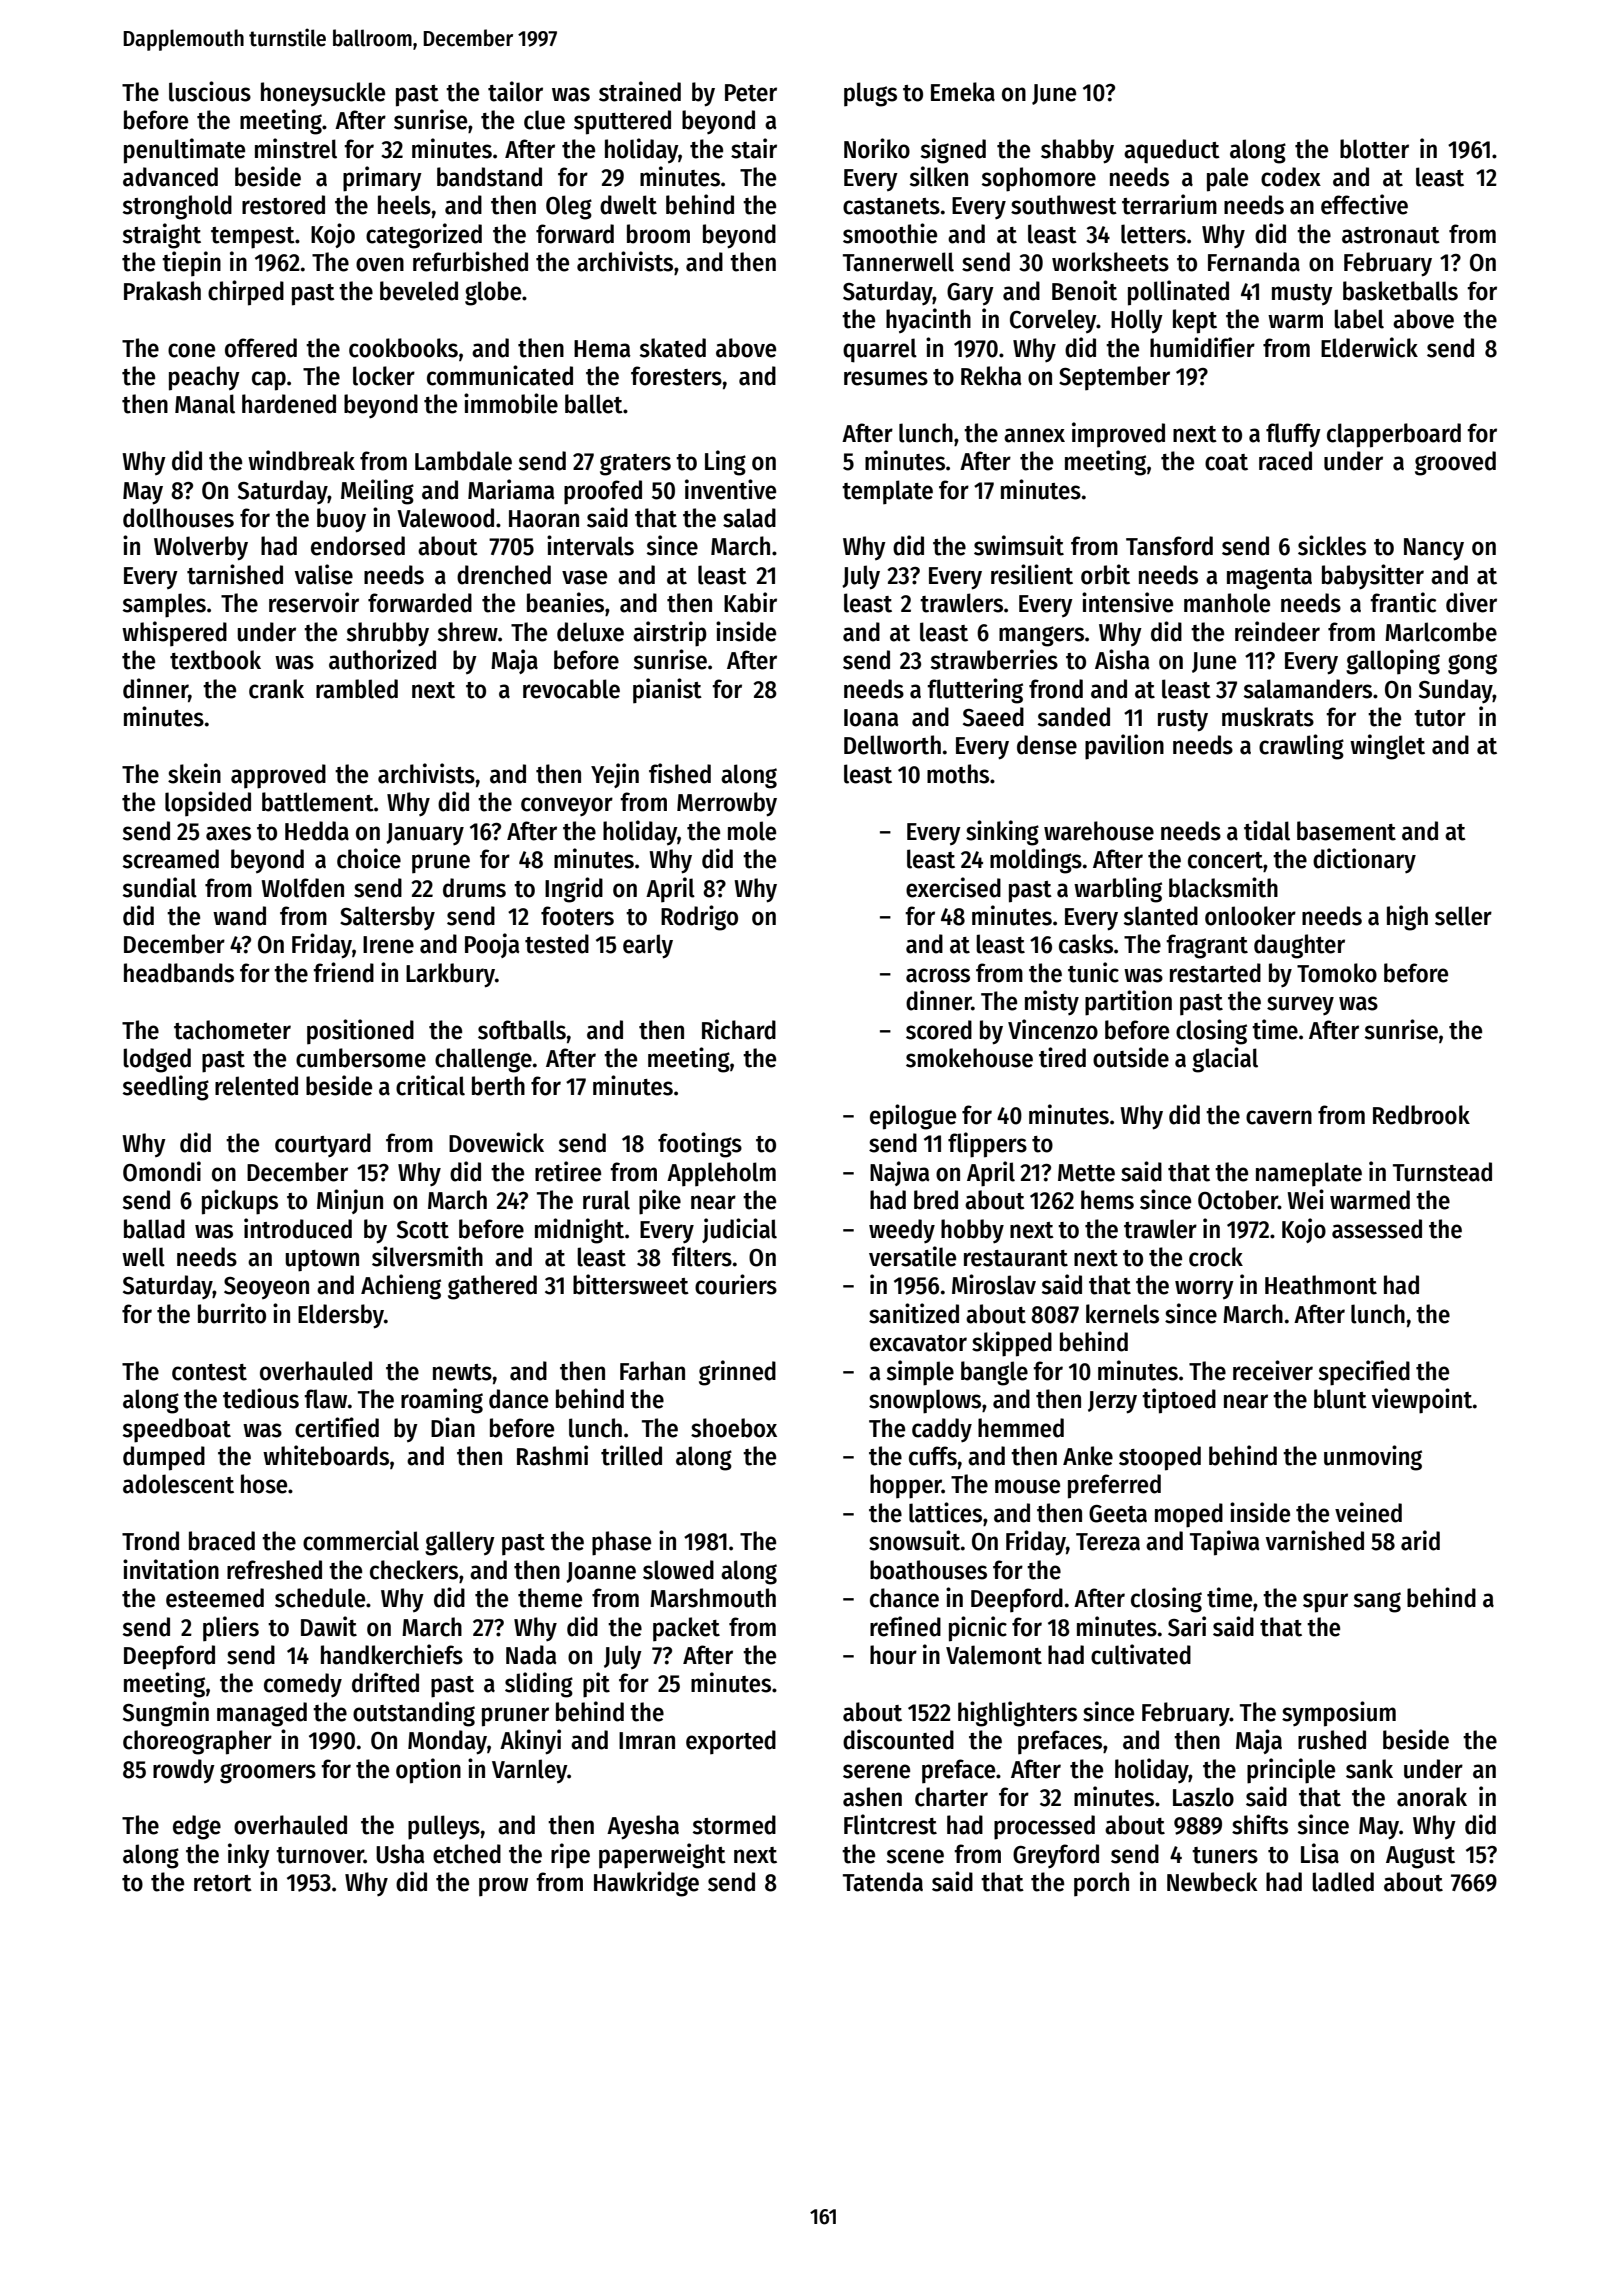  Describe the element at coordinates (1442, 1172) in the screenshot. I see `Turnstead` at that location.
